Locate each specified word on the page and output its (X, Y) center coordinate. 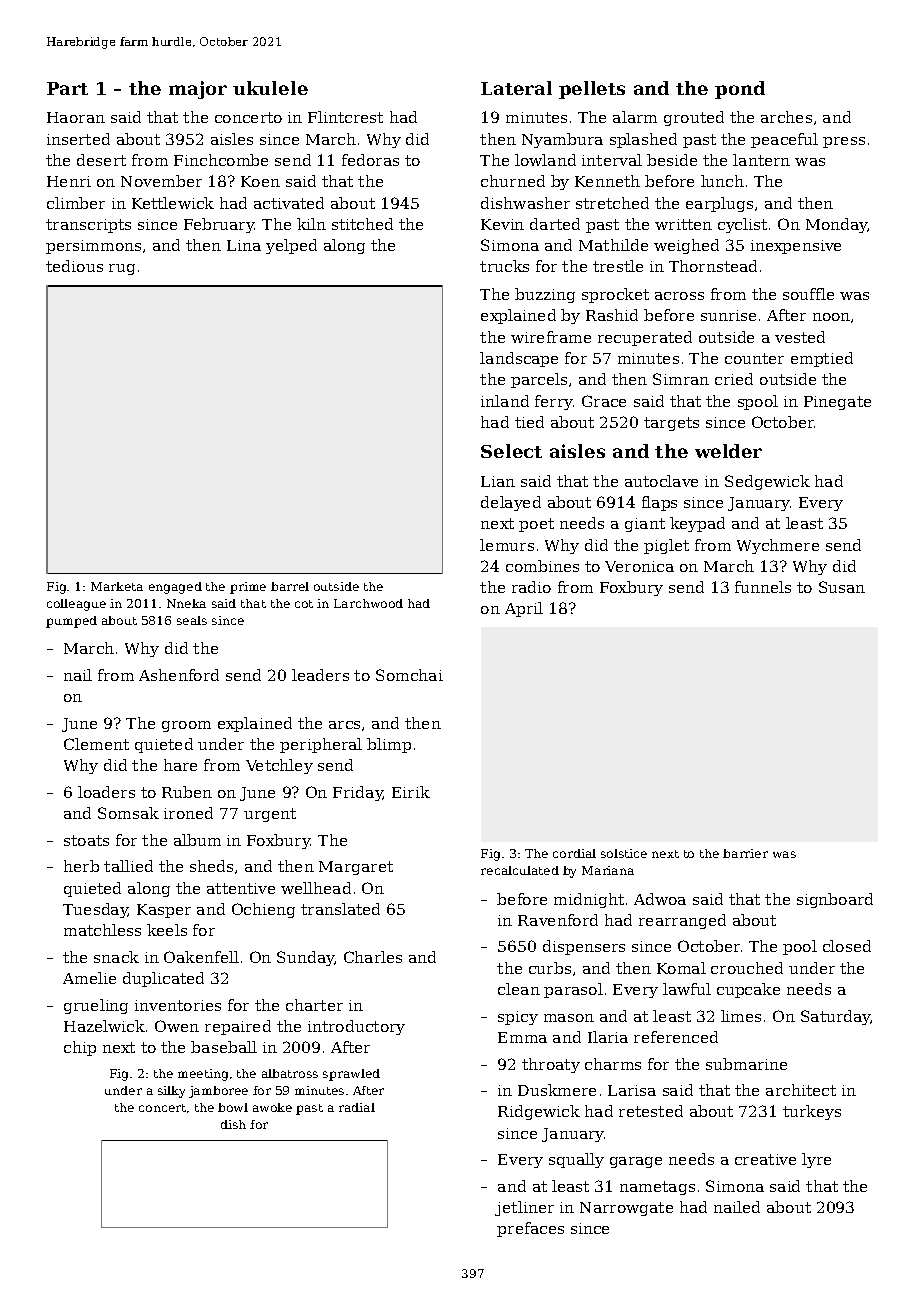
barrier (745, 853)
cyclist (742, 225)
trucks (504, 266)
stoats (86, 840)
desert (101, 160)
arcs (344, 725)
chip (80, 1048)
